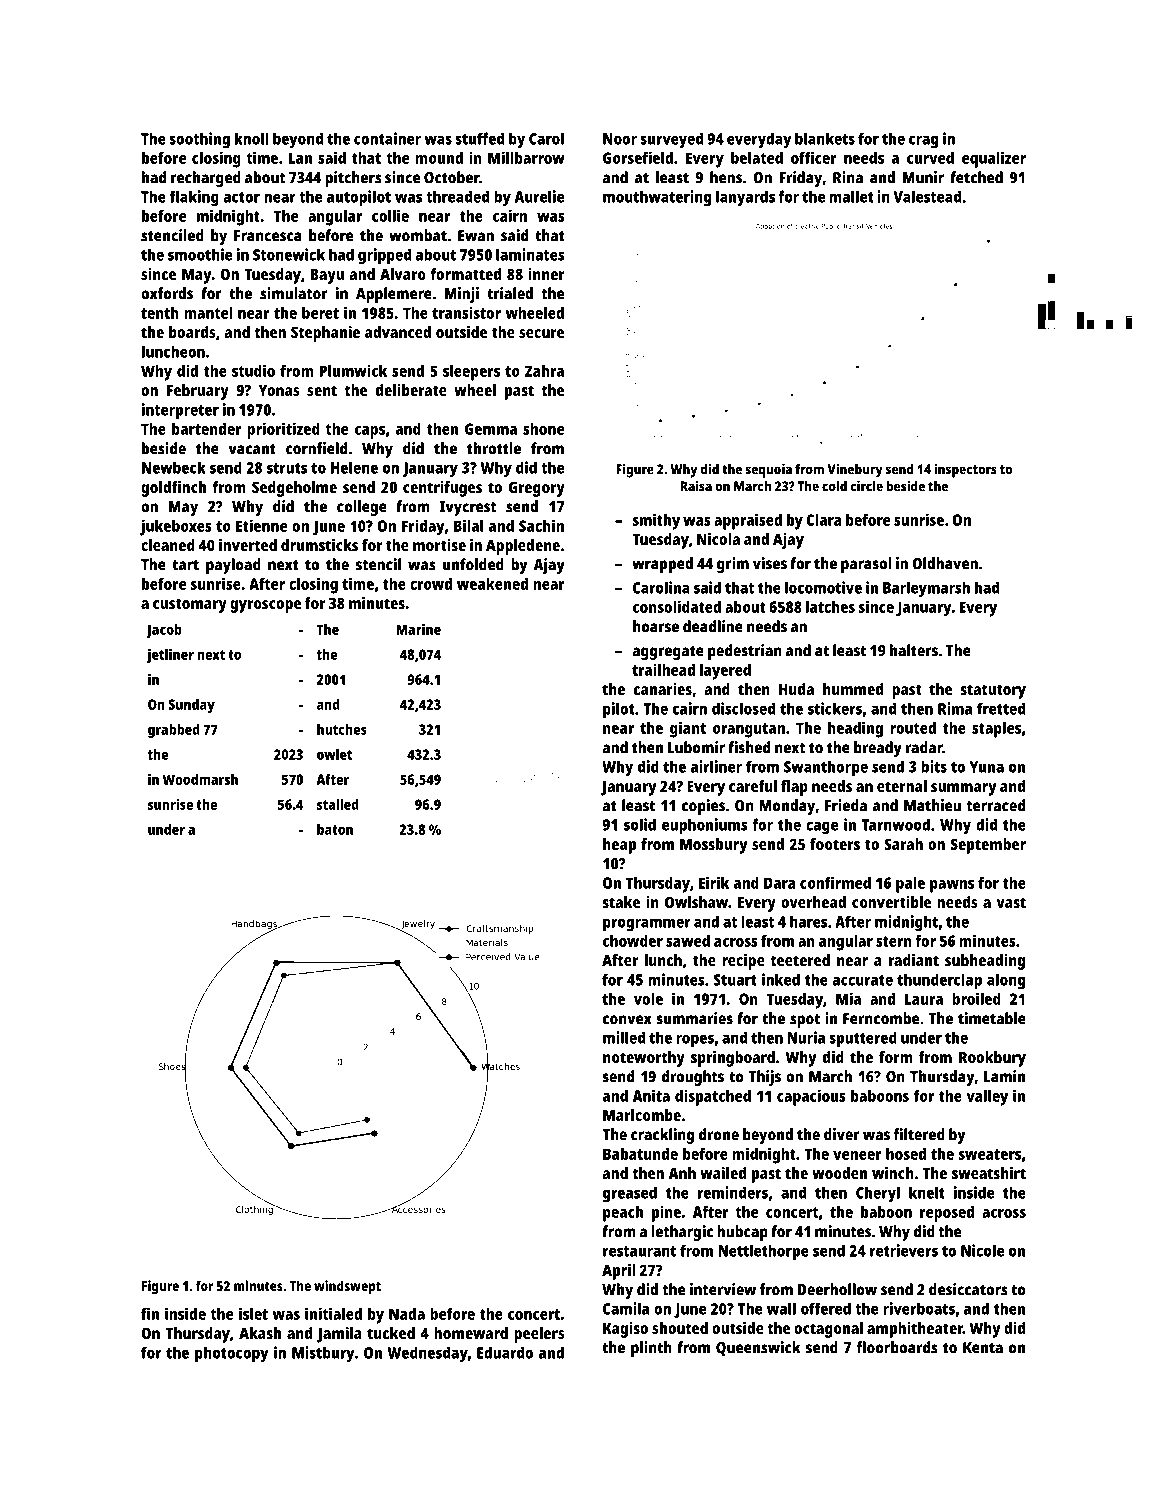  I want to click on inner, so click(546, 274).
